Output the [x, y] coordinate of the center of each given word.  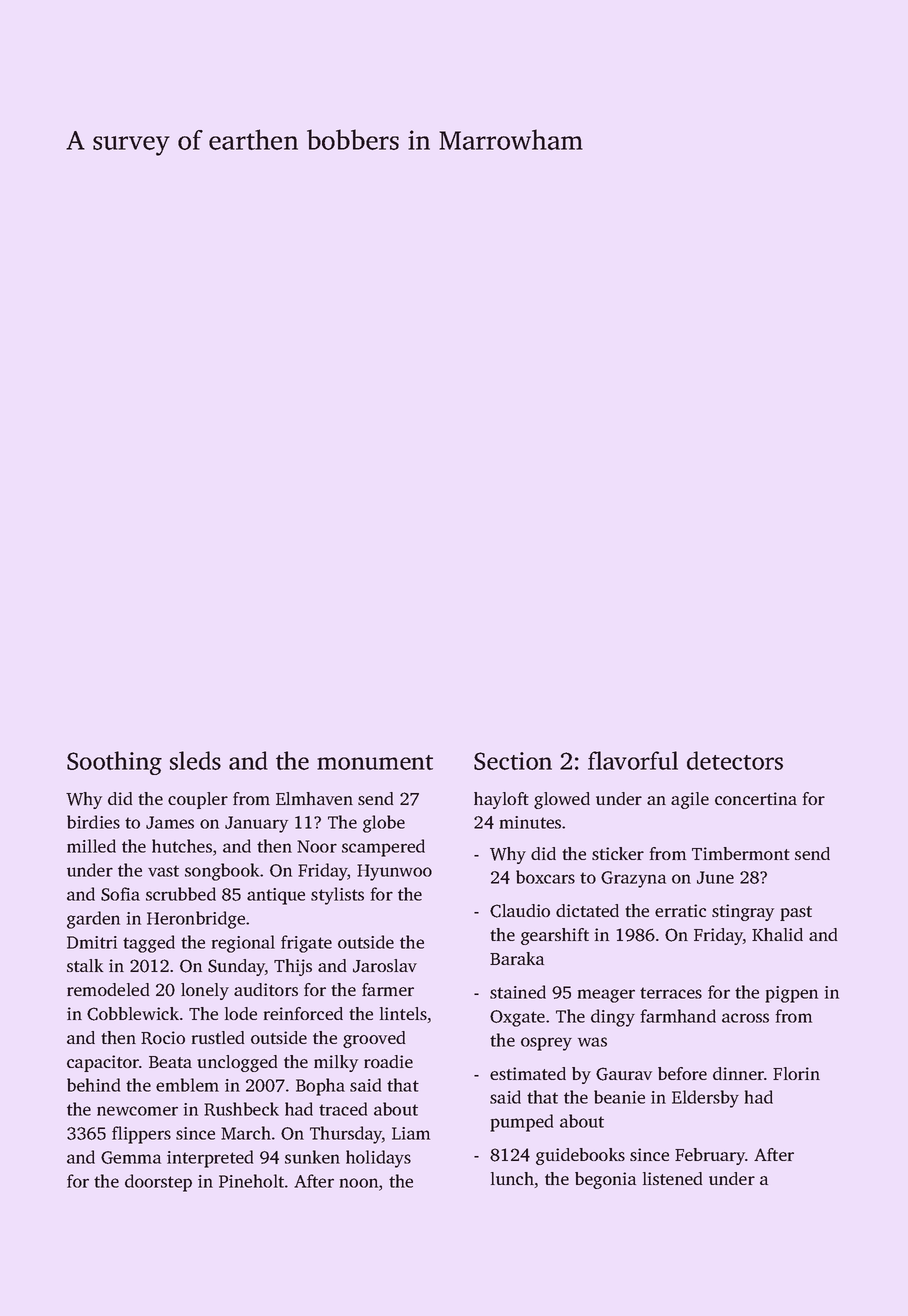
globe [384, 824]
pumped [521, 1123]
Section [513, 761]
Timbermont [741, 853]
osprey [546, 1044]
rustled [218, 1037]
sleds [195, 760]
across [745, 1018]
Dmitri [92, 942]
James [170, 822]
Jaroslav [385, 966]
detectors [735, 760]
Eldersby [705, 1099]
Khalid [777, 934]
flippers [141, 1135]
